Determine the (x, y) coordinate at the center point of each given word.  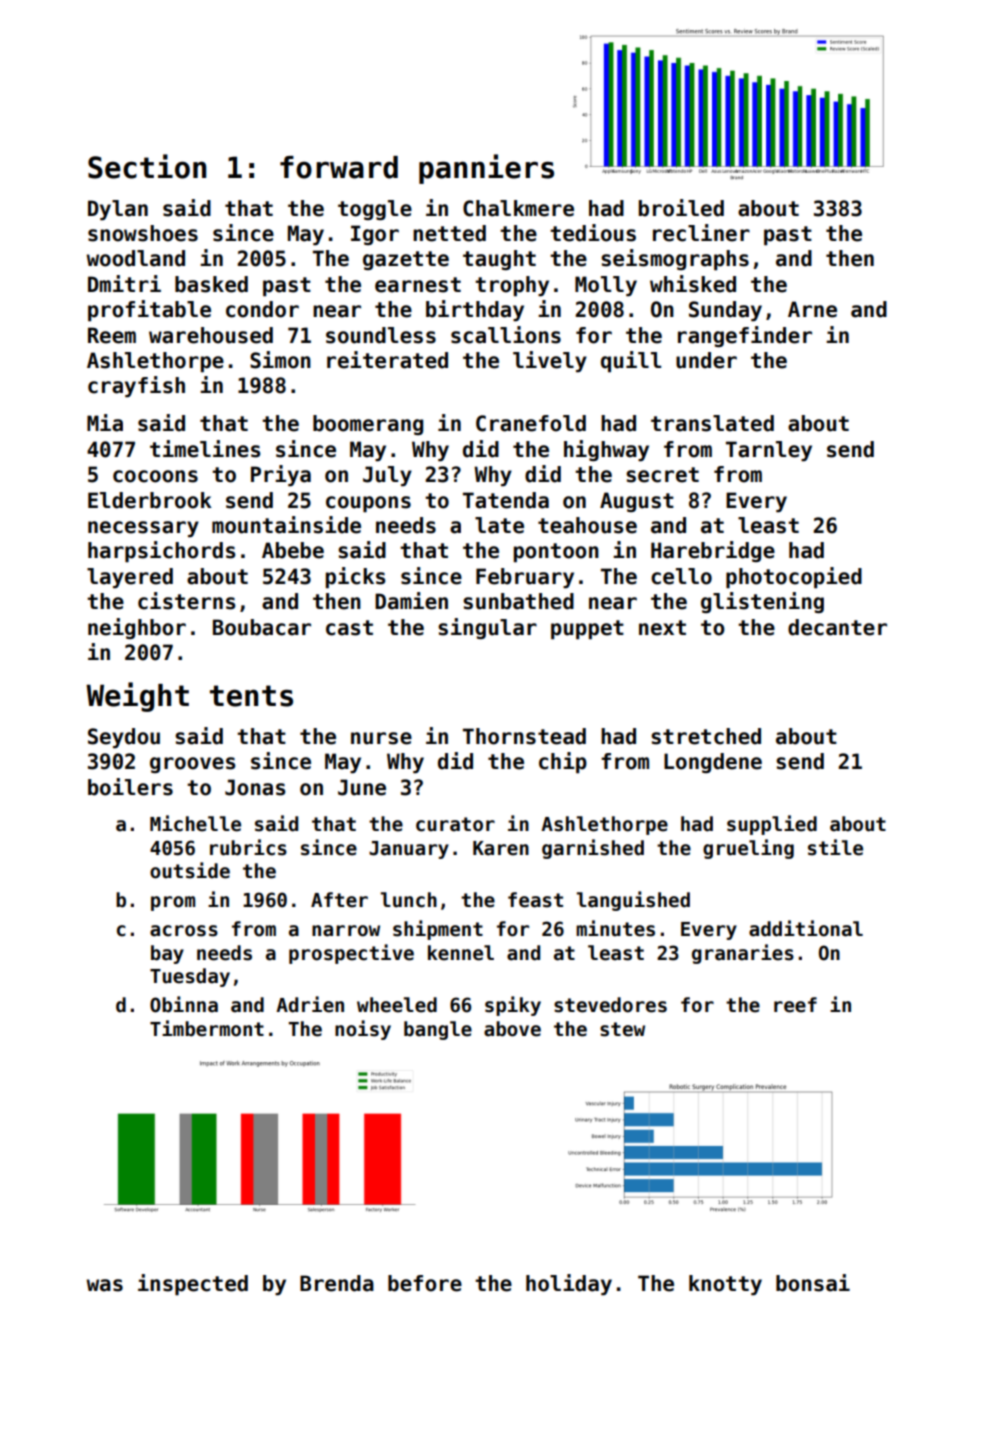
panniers (486, 169)
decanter (837, 627)
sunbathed (518, 601)
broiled (681, 208)
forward (339, 167)
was (104, 1285)
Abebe (293, 550)
